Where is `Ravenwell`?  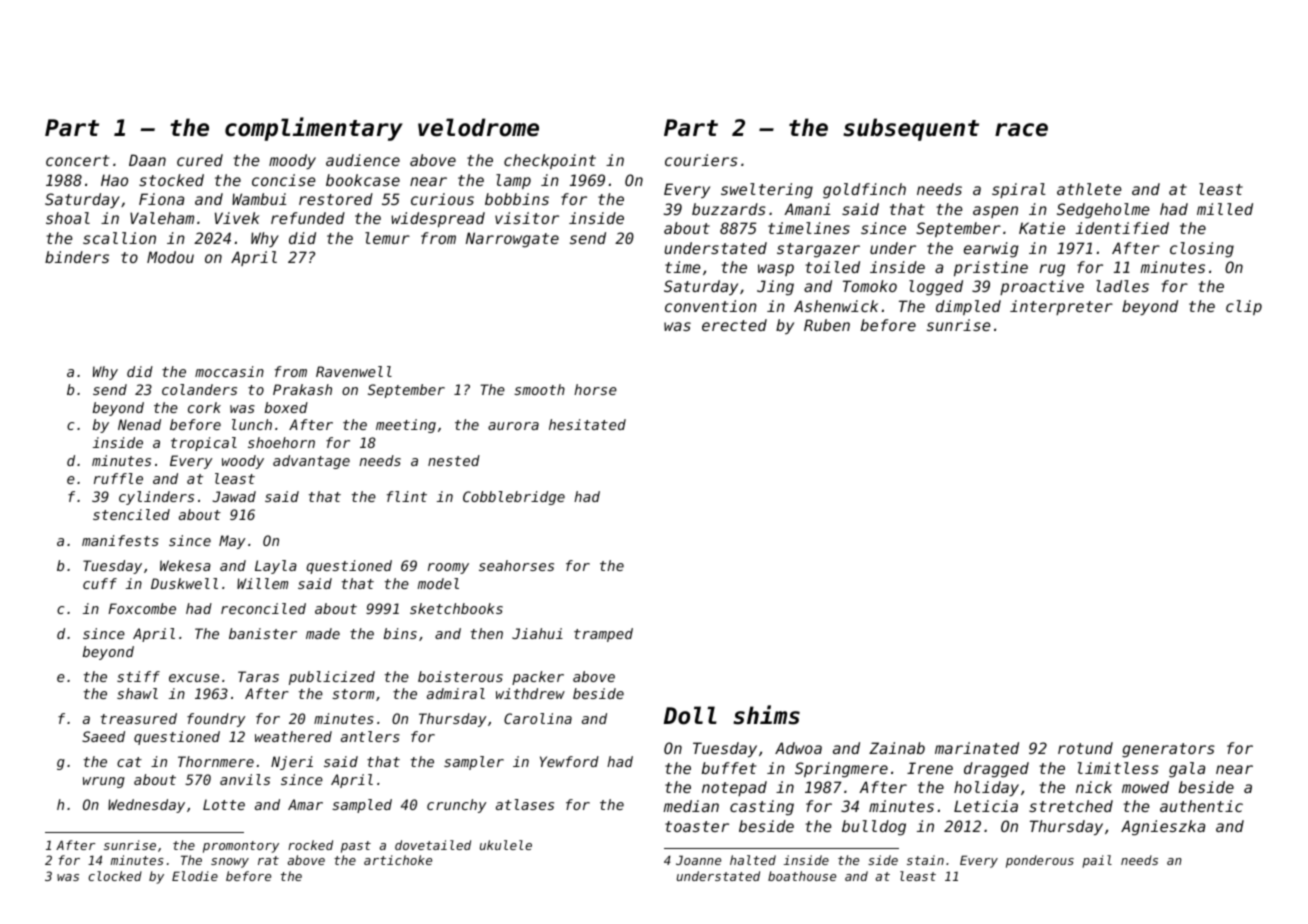 Ravenwell is located at coordinates (354, 371).
